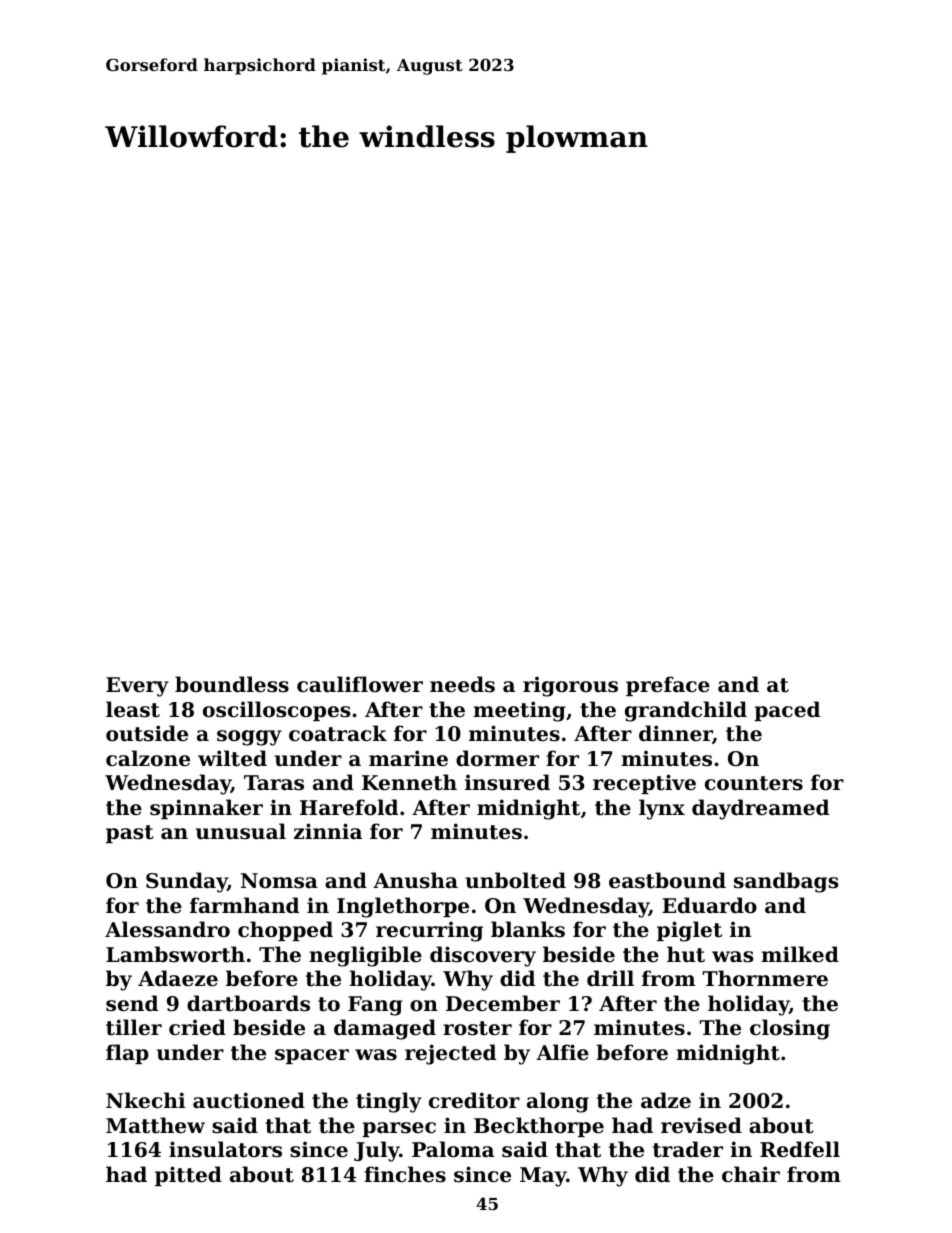  Describe the element at coordinates (450, 1054) in the screenshot. I see `rejected` at that location.
